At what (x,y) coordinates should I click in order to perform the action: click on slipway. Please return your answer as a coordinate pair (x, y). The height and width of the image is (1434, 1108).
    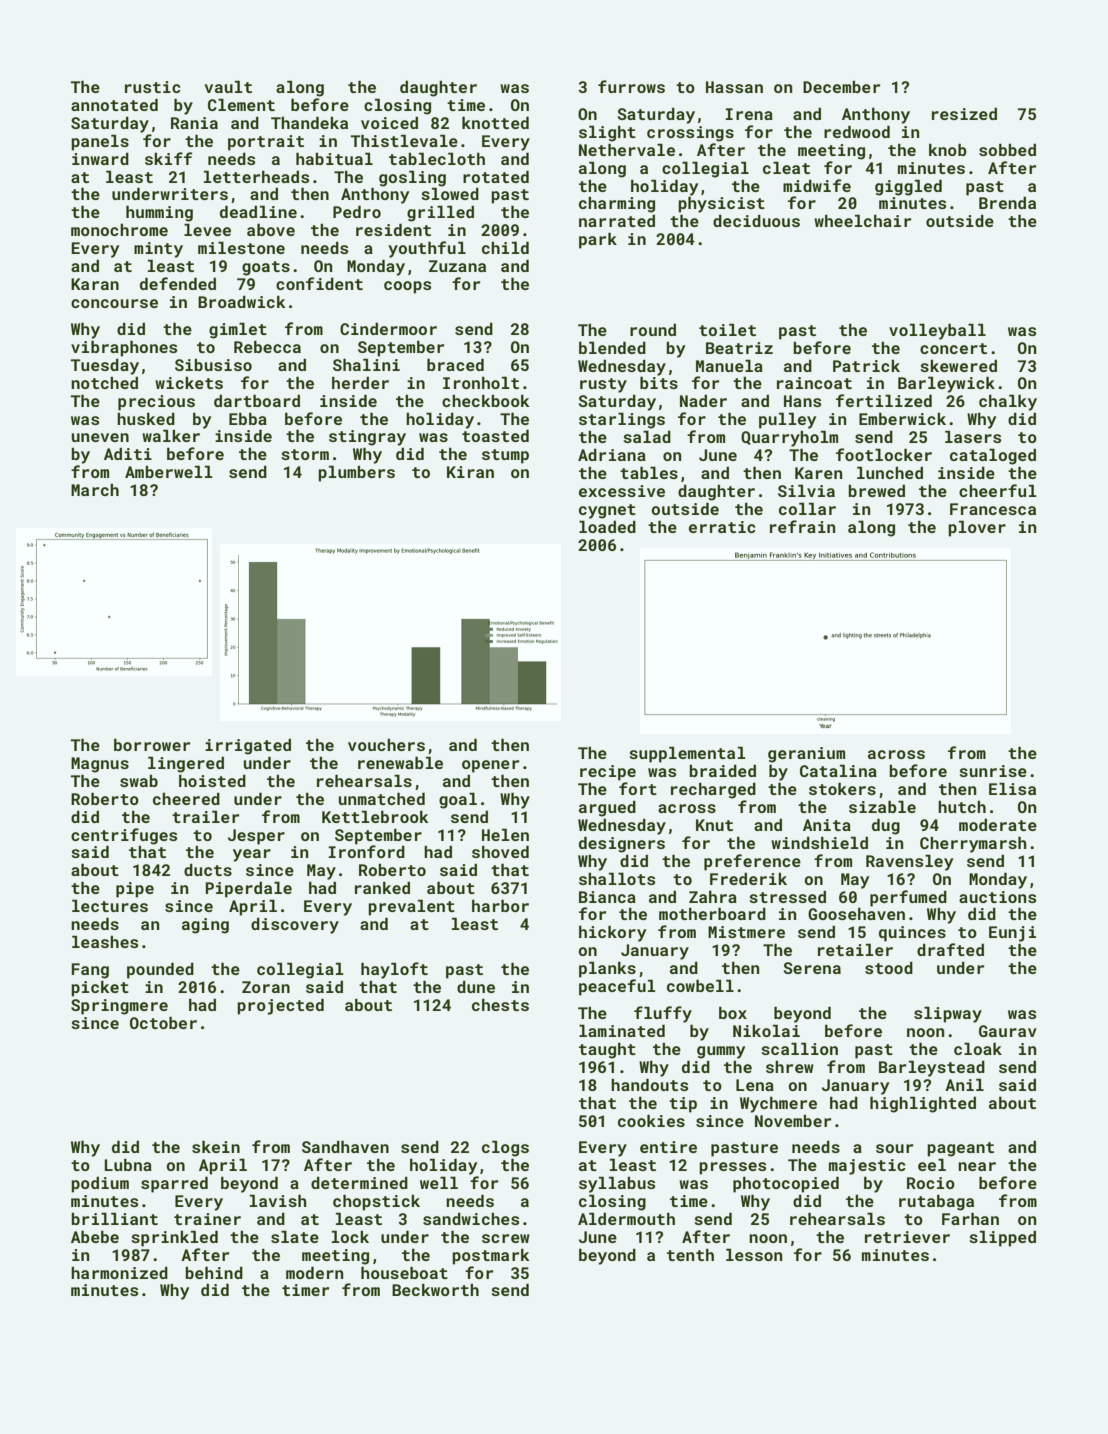
    Looking at the image, I should click on (948, 1014).
